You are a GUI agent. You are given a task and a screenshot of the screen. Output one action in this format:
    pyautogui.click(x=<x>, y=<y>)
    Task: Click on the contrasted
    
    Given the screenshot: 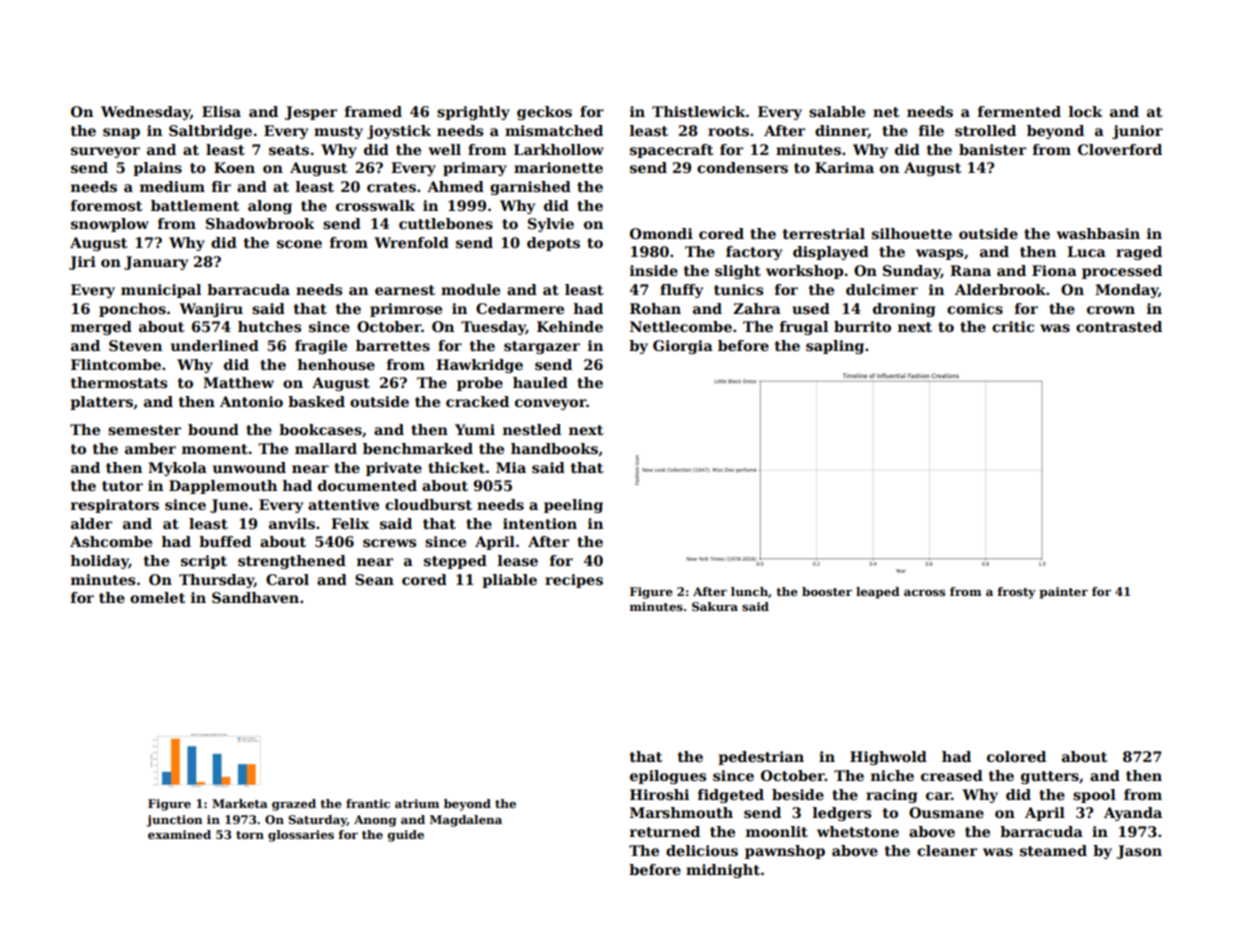 What is the action you would take?
    pyautogui.click(x=1119, y=326)
